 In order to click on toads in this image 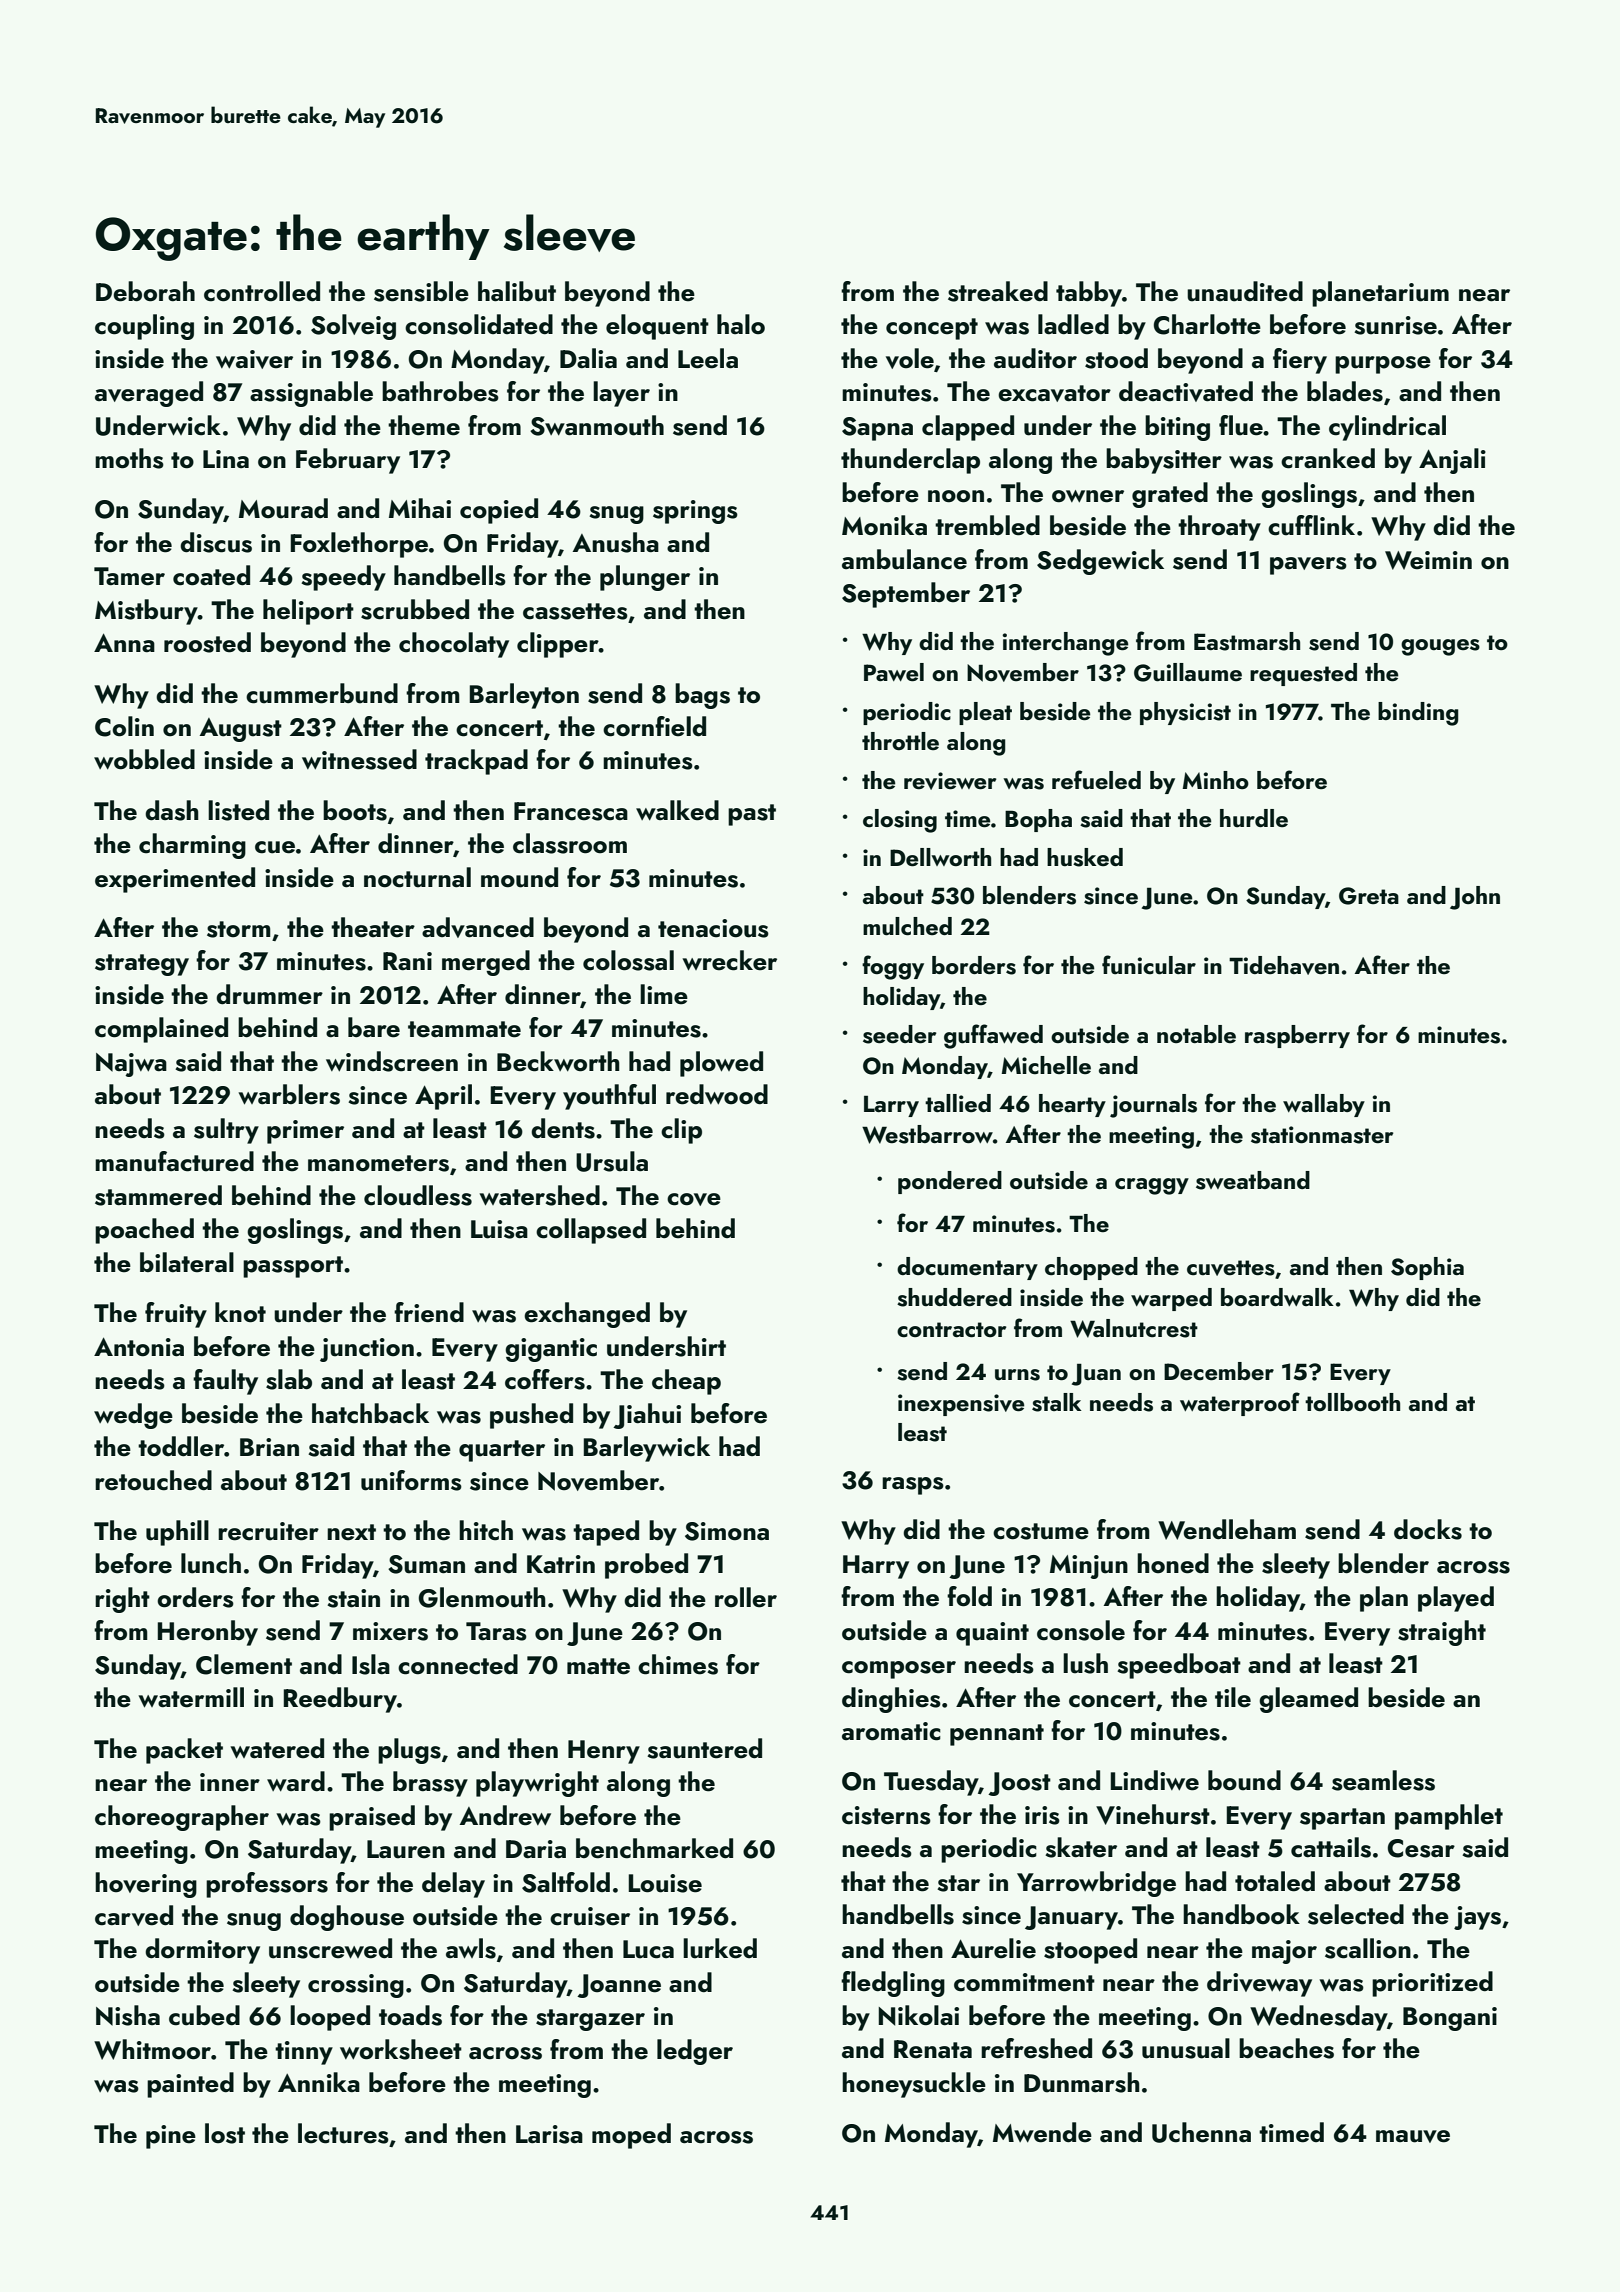, I will do `click(410, 2015)`.
